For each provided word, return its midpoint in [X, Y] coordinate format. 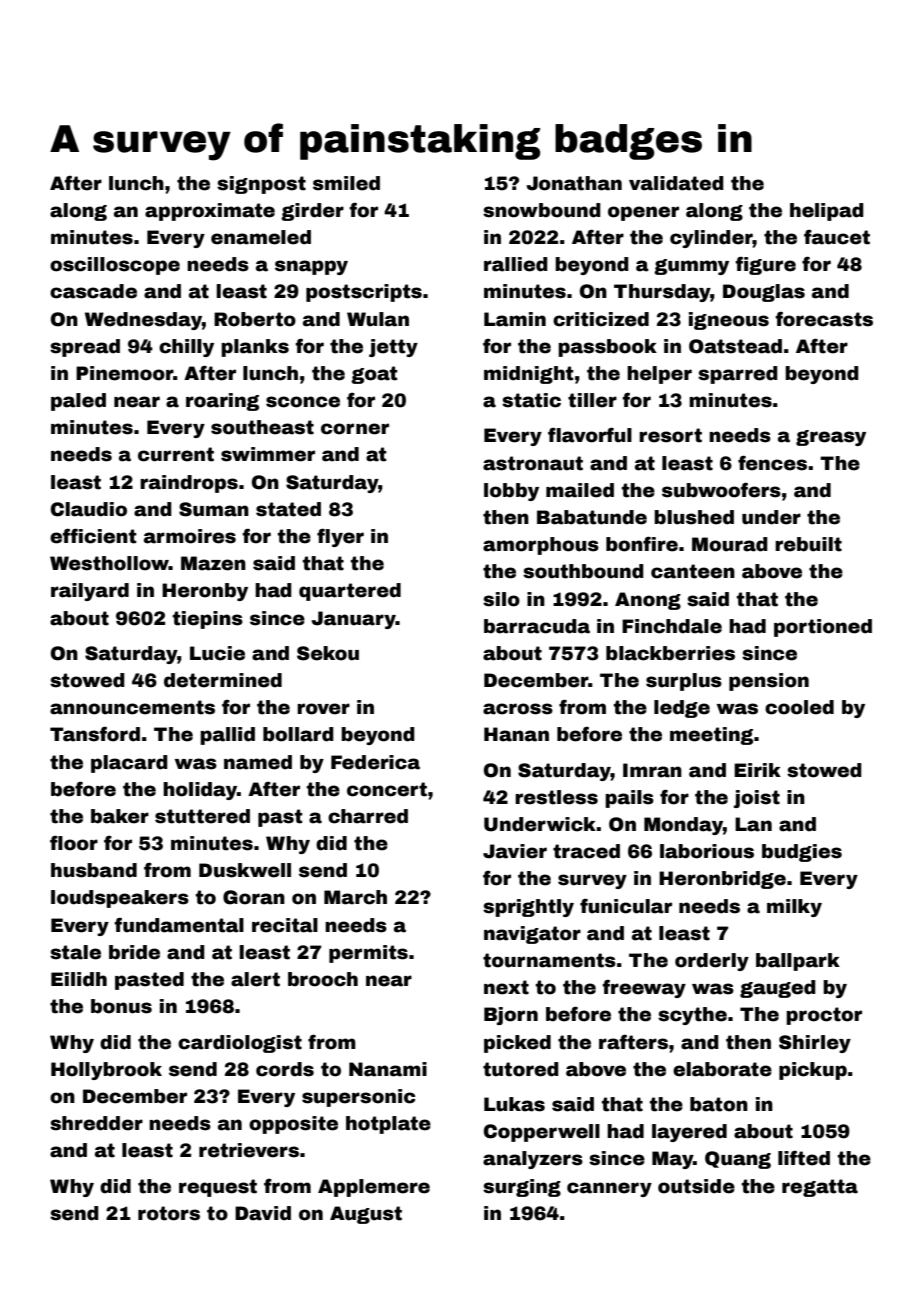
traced [586, 851]
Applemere [374, 1188]
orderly [712, 962]
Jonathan [574, 183]
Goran [254, 897]
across [518, 709]
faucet [837, 237]
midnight [529, 375]
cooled [799, 707]
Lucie [217, 653]
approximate [210, 212]
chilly [186, 348]
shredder [96, 1123]
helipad [827, 212]
